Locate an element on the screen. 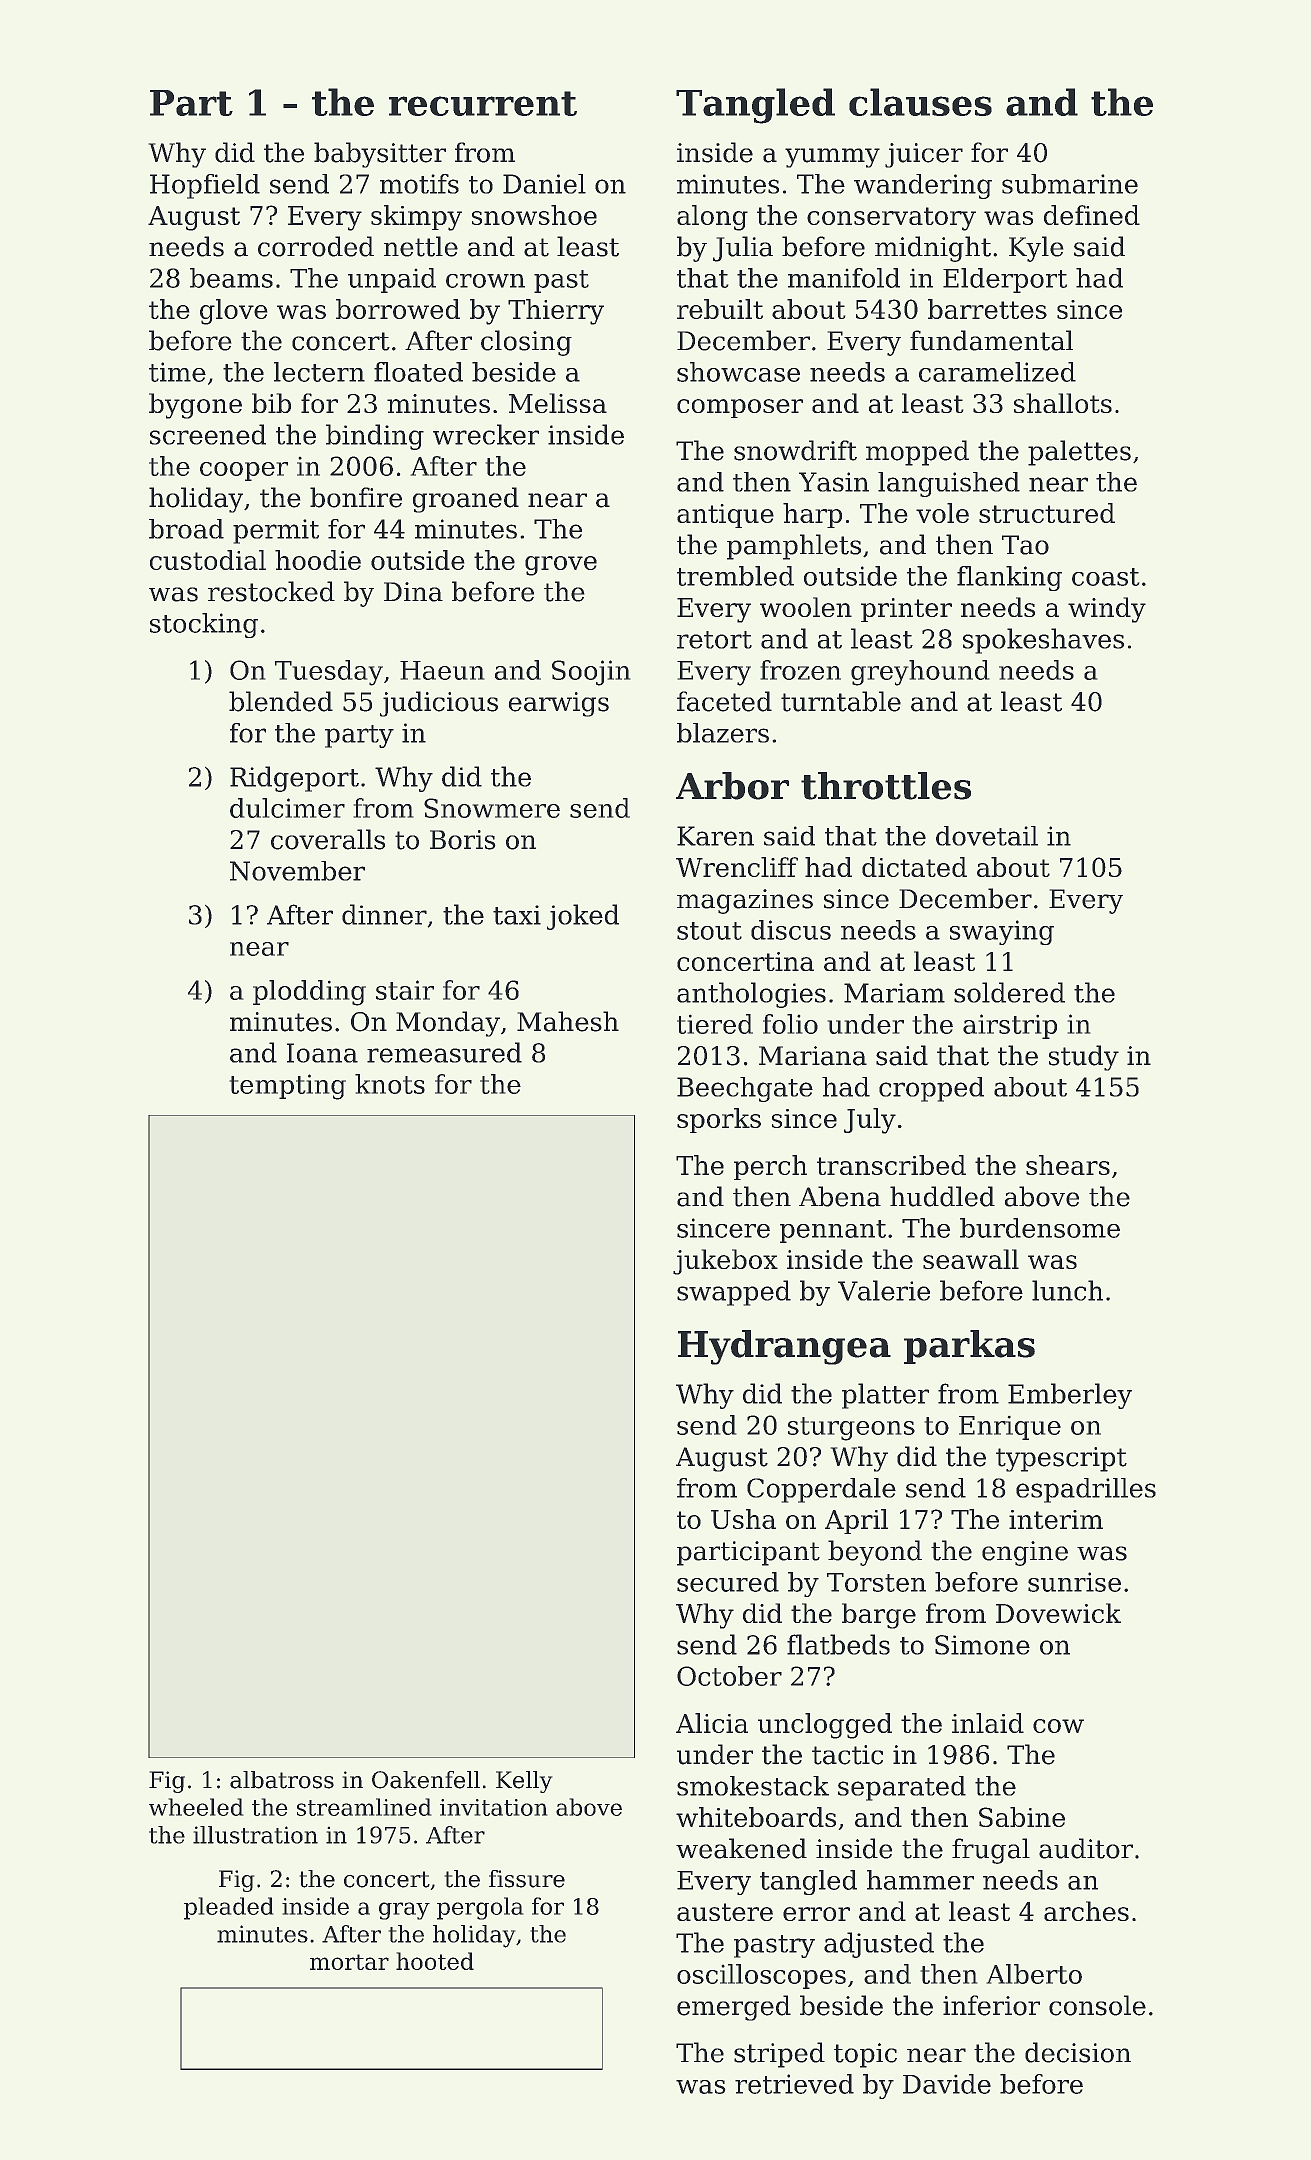 The height and width of the screenshot is (2160, 1311). weakened is located at coordinates (741, 1848).
